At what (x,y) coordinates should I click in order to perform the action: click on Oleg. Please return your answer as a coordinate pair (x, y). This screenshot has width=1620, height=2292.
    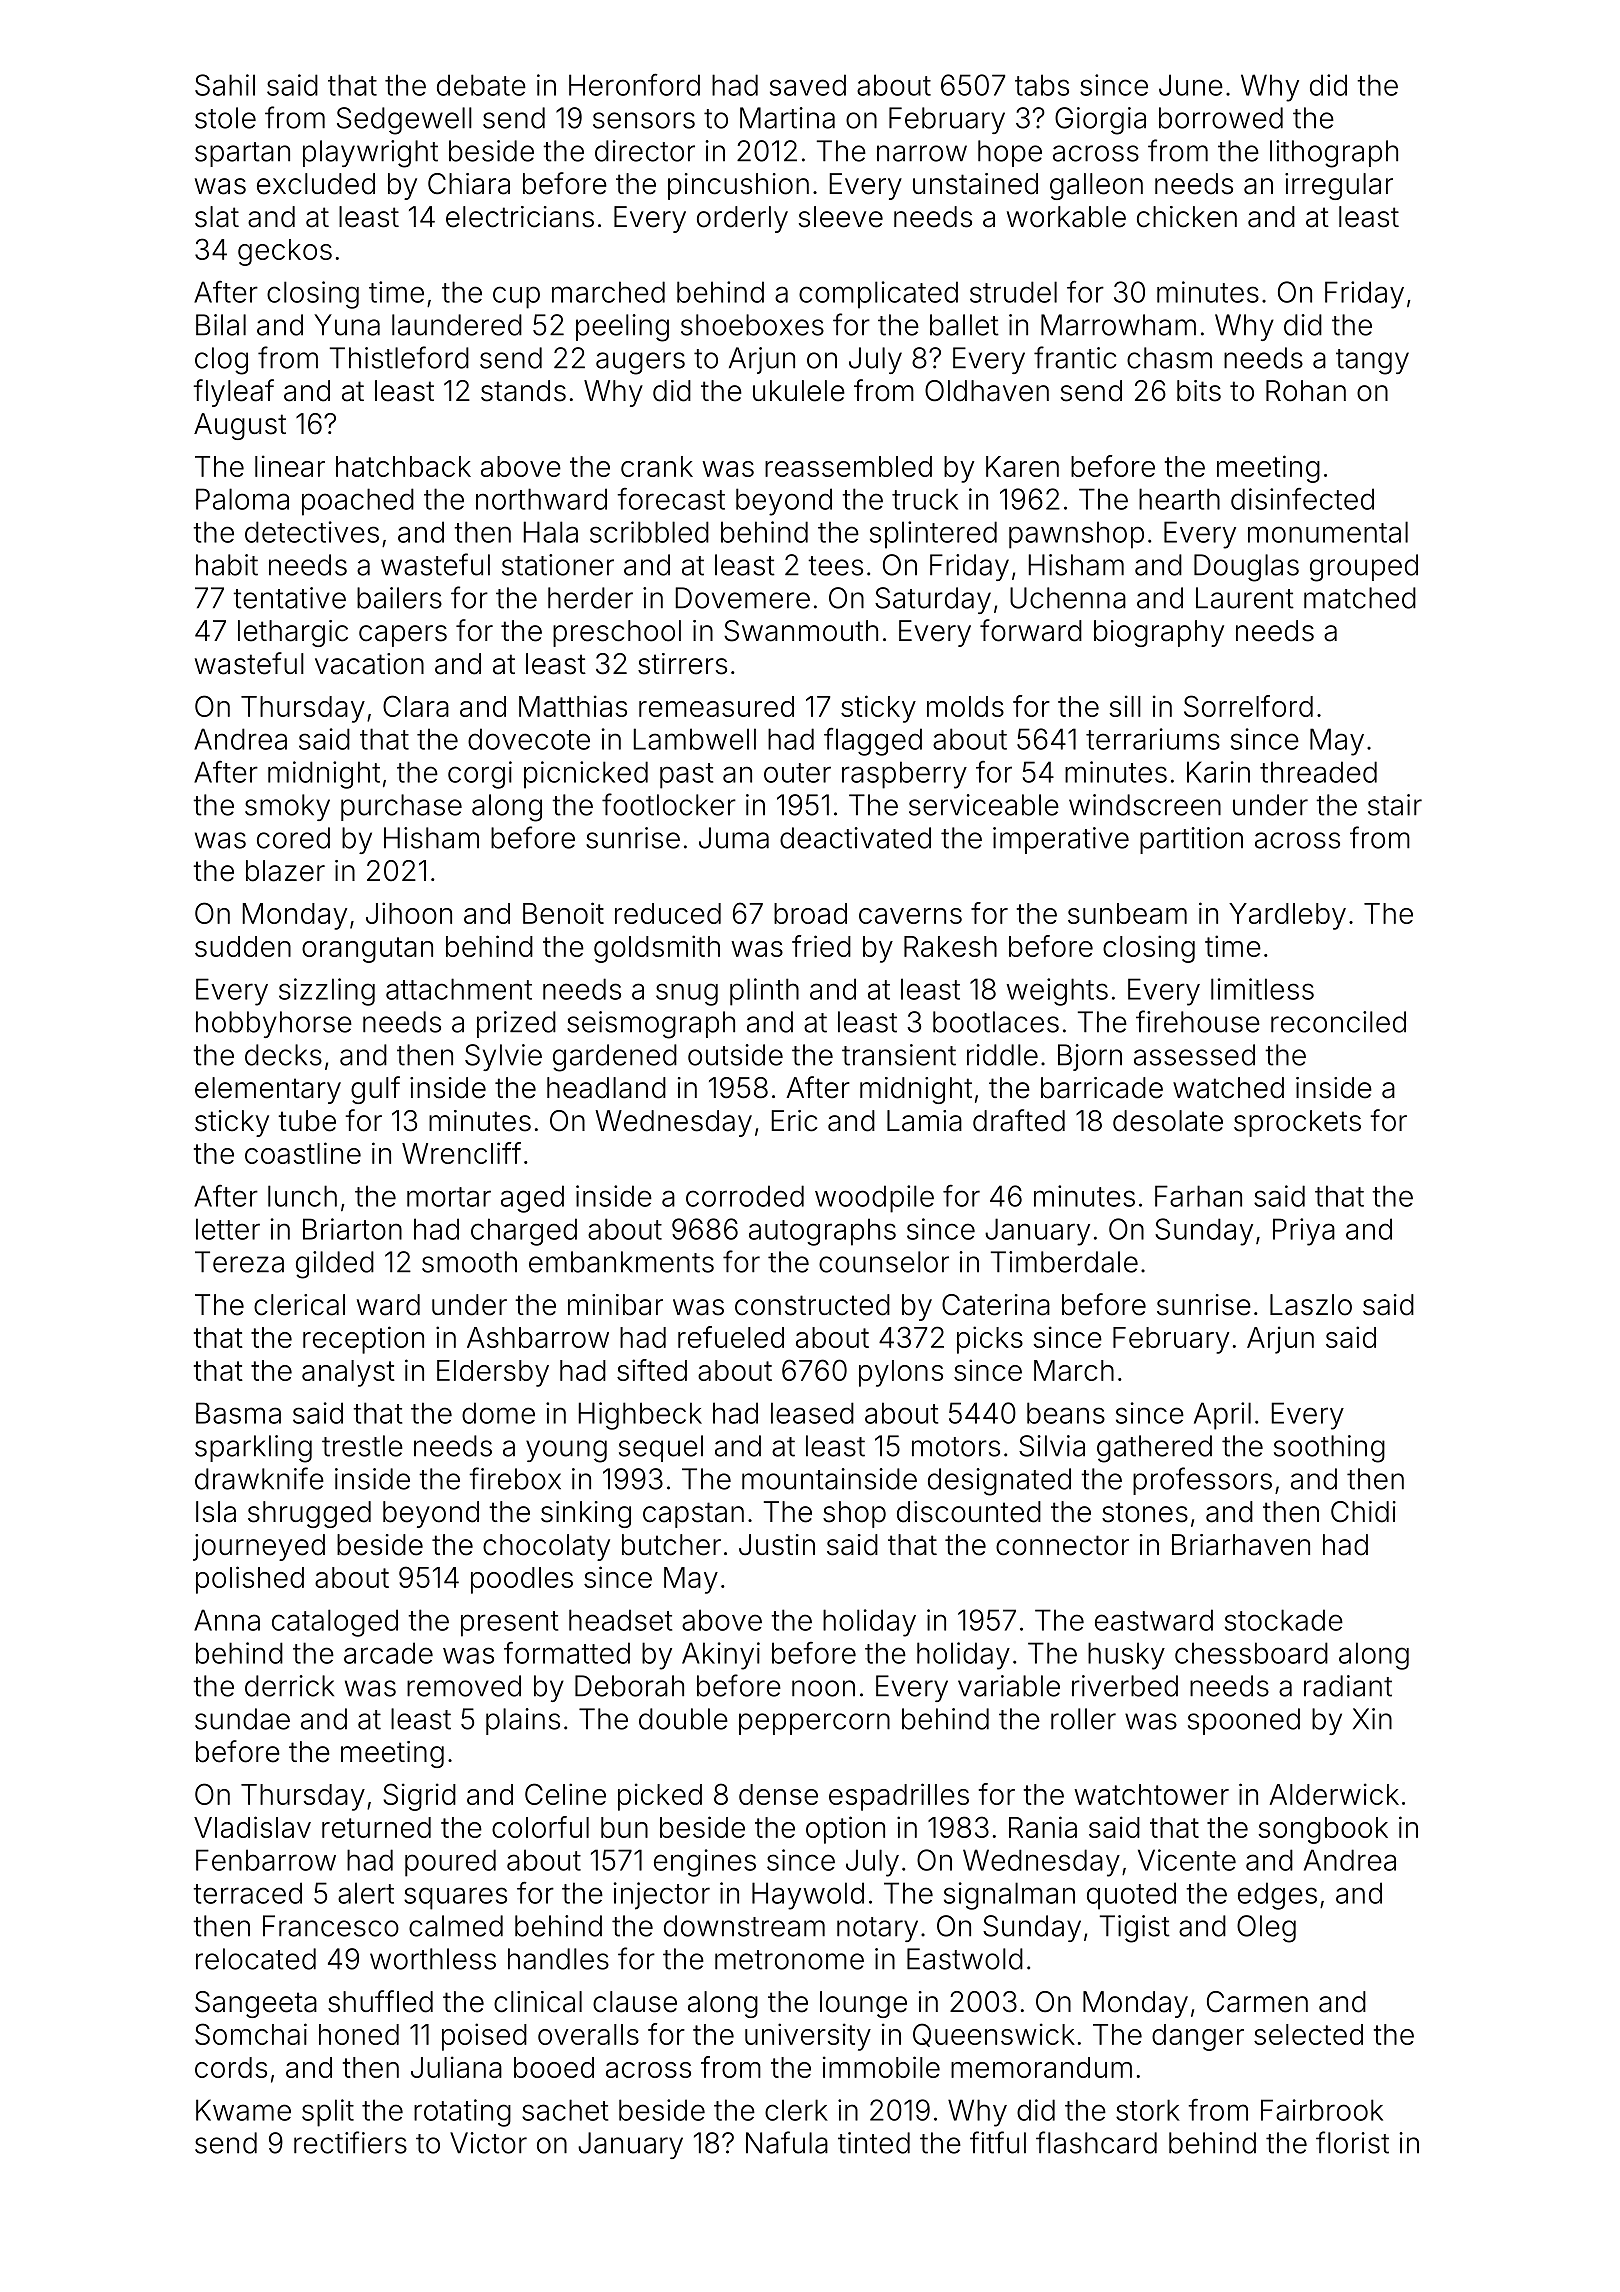
    Looking at the image, I should click on (1266, 1929).
